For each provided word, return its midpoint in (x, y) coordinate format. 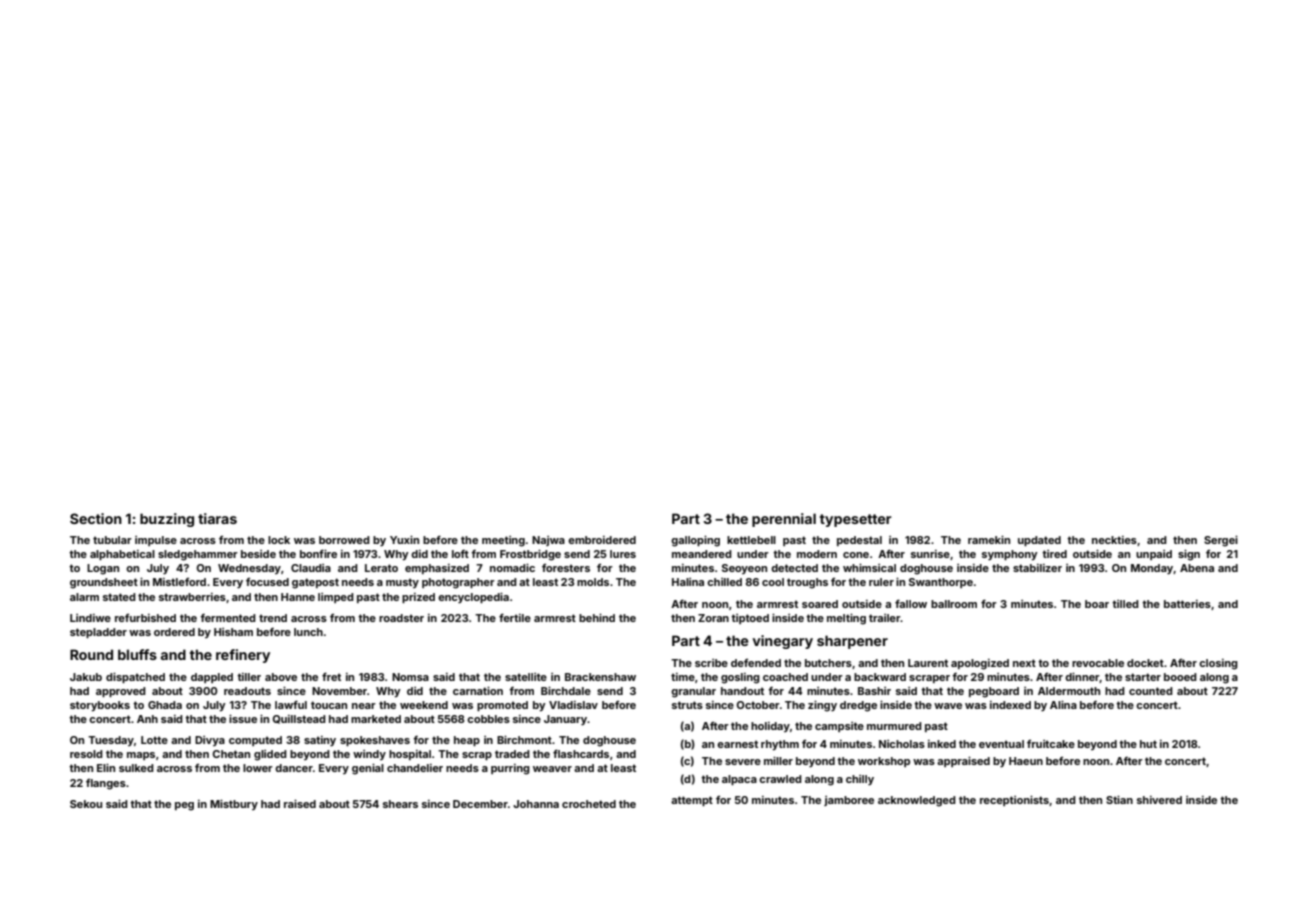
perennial (784, 520)
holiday (770, 727)
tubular (112, 540)
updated (1039, 541)
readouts (247, 691)
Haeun (1026, 761)
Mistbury (234, 804)
